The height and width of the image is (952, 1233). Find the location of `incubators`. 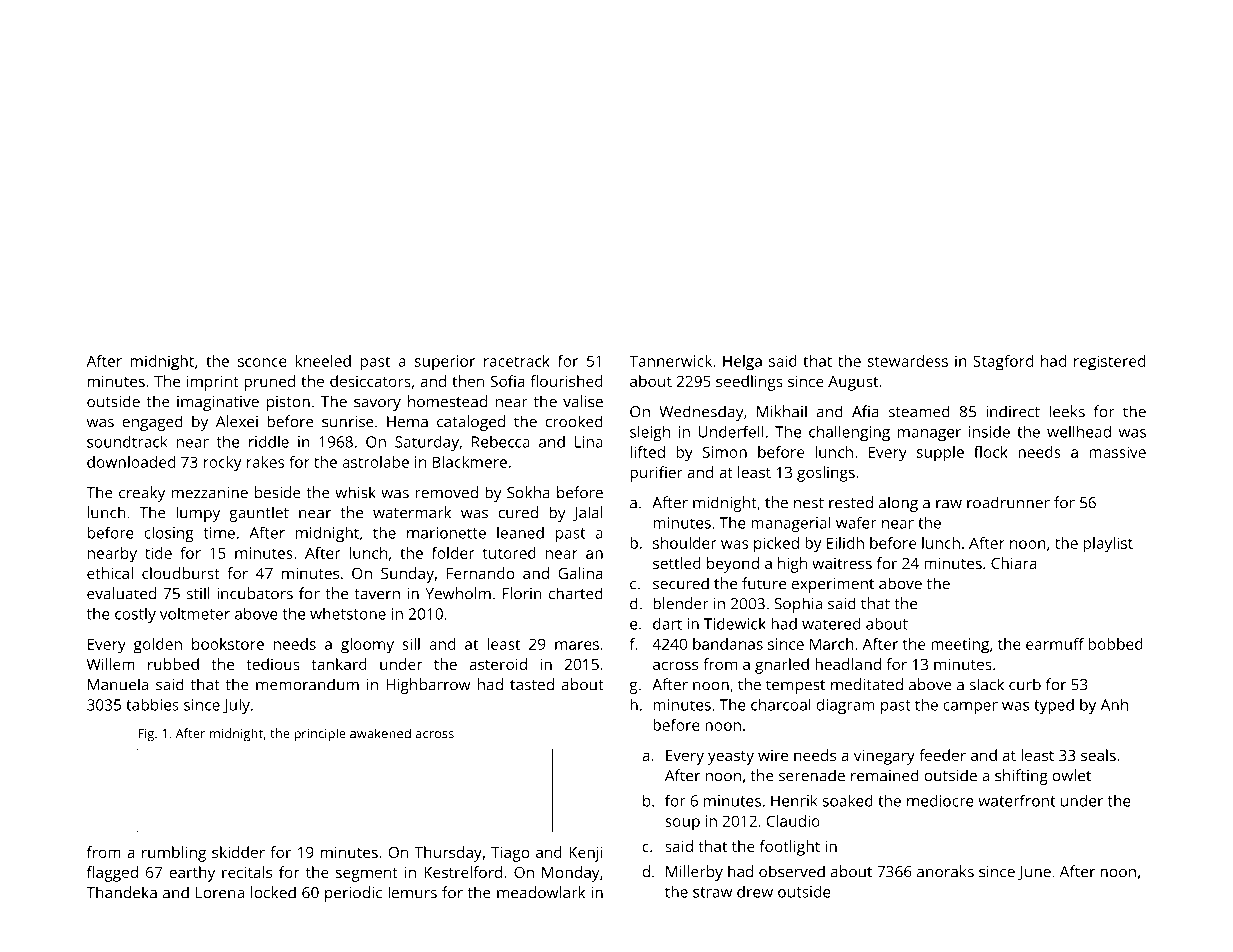

incubators is located at coordinates (255, 593).
